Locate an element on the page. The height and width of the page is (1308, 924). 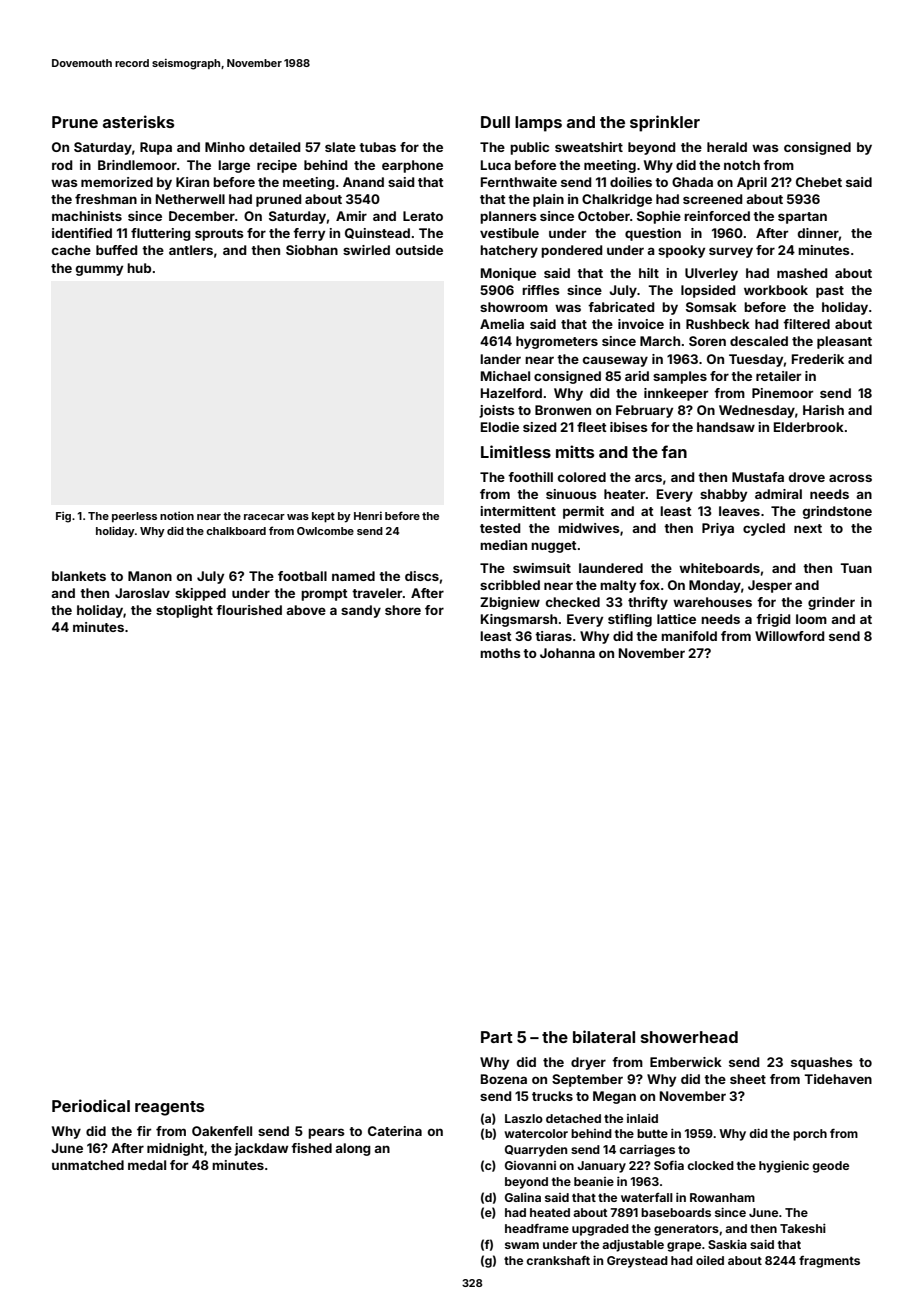
Rupa is located at coordinates (156, 148).
